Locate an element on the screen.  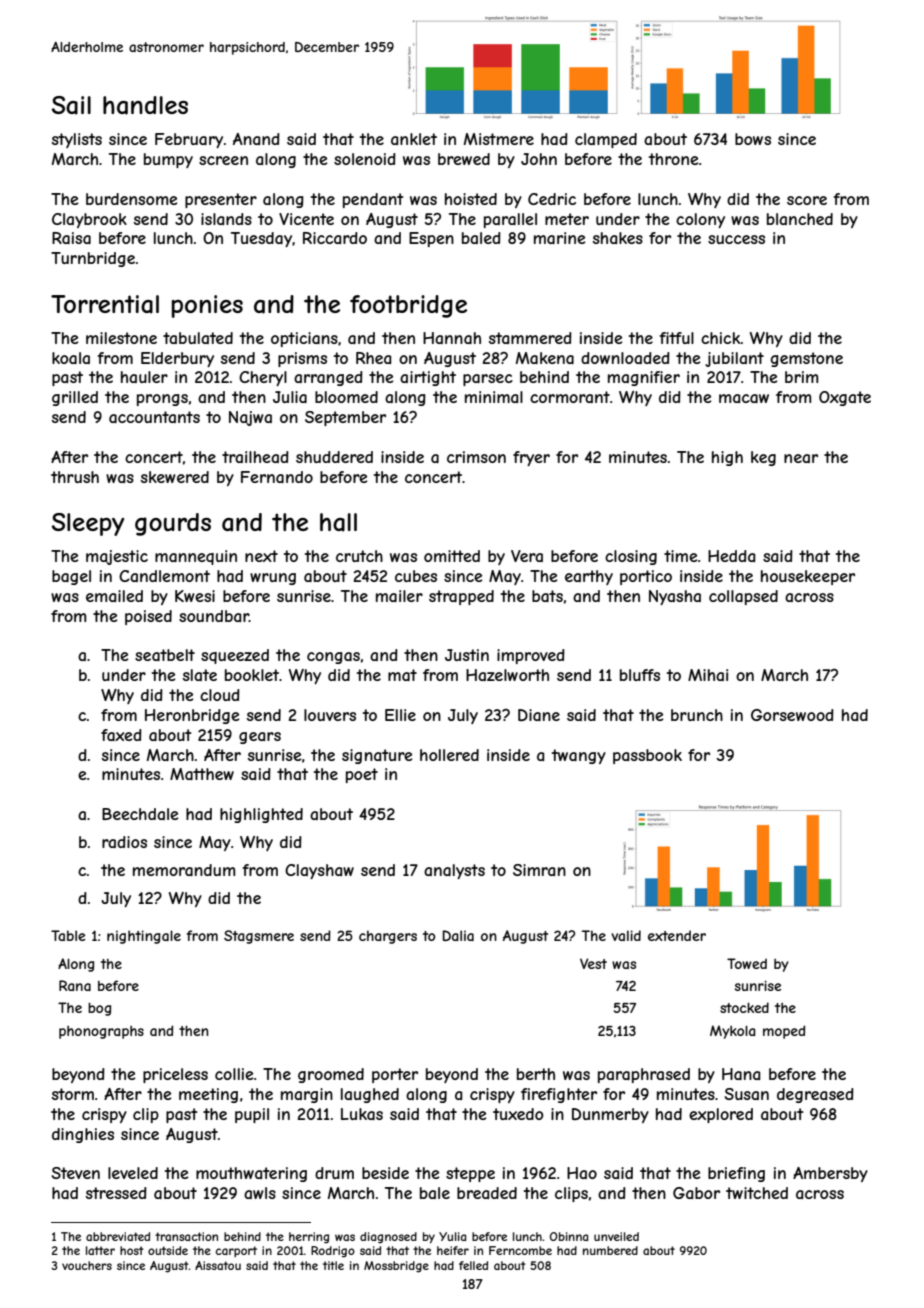
macaw is located at coordinates (744, 398).
